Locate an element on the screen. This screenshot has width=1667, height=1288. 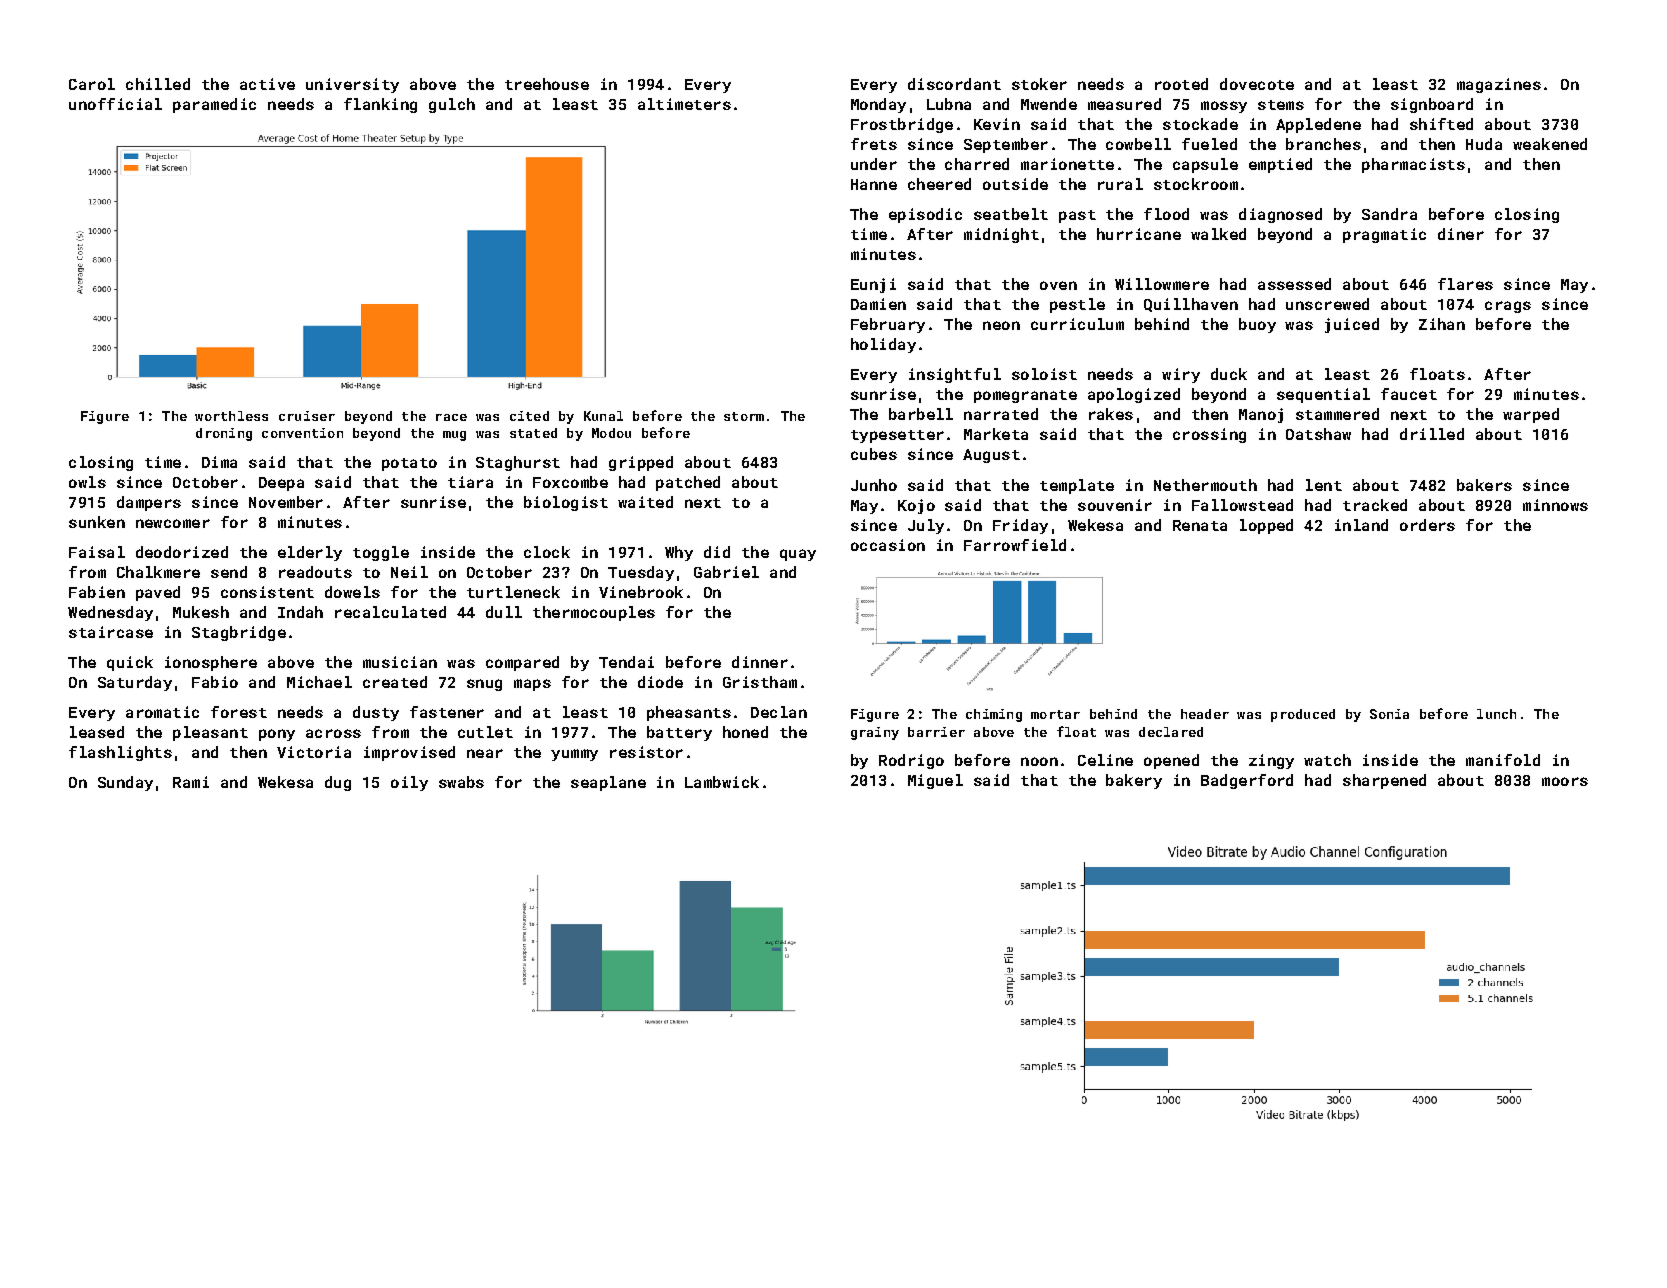
occasion is located at coordinates (888, 545).
